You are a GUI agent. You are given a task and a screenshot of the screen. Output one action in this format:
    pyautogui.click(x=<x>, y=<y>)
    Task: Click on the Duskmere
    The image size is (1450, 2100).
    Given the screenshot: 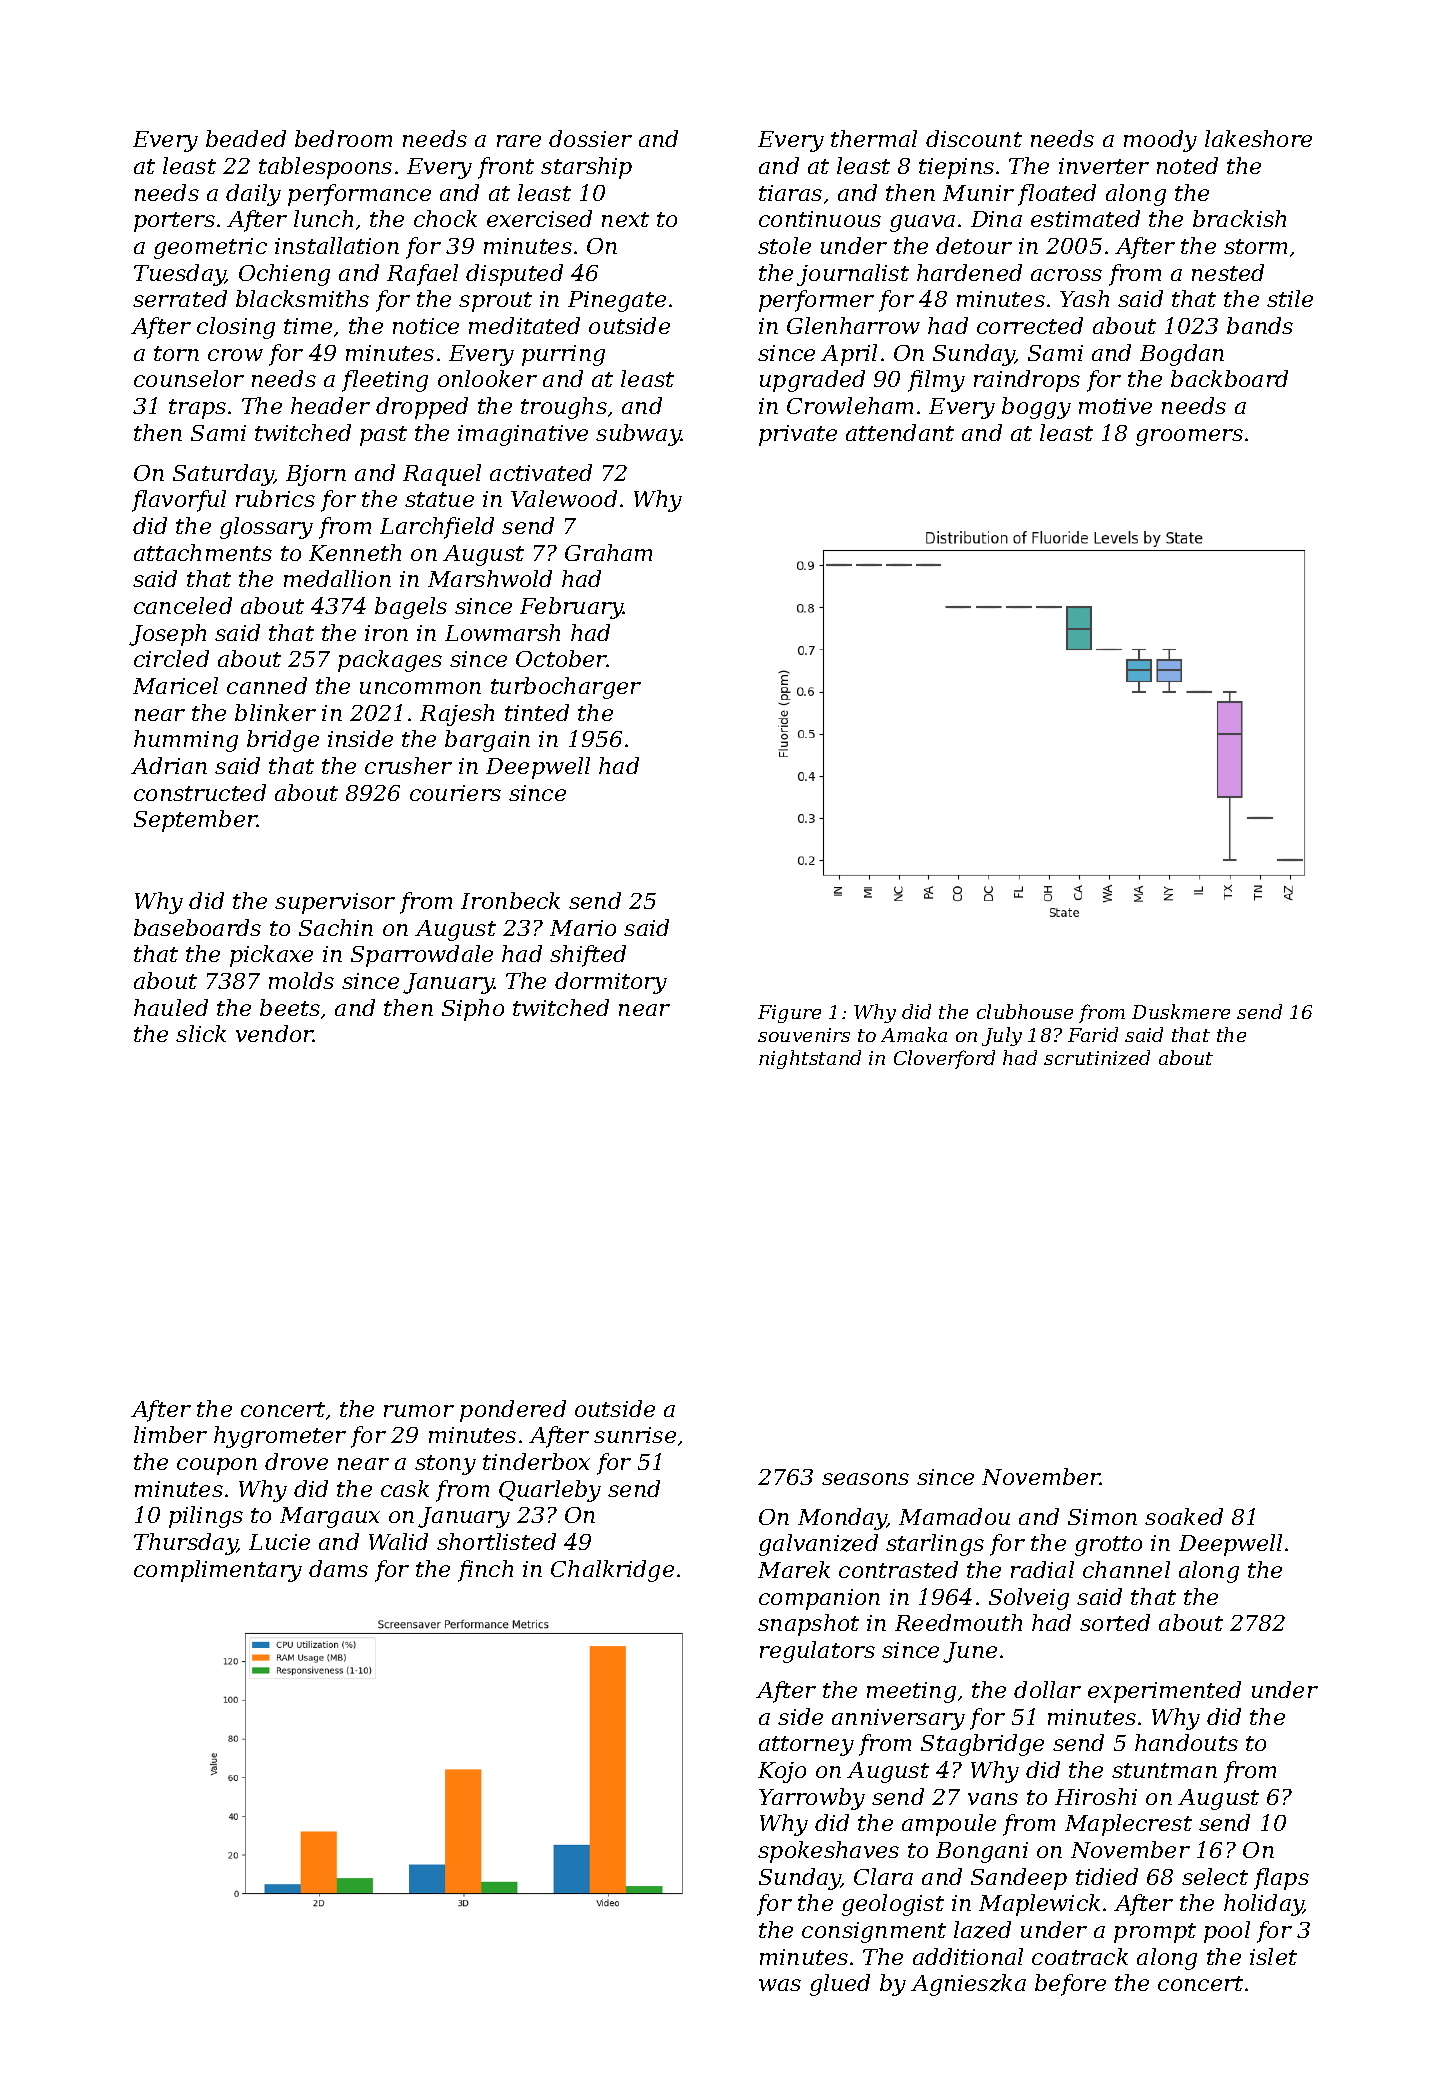 What is the action you would take?
    pyautogui.click(x=1181, y=1011)
